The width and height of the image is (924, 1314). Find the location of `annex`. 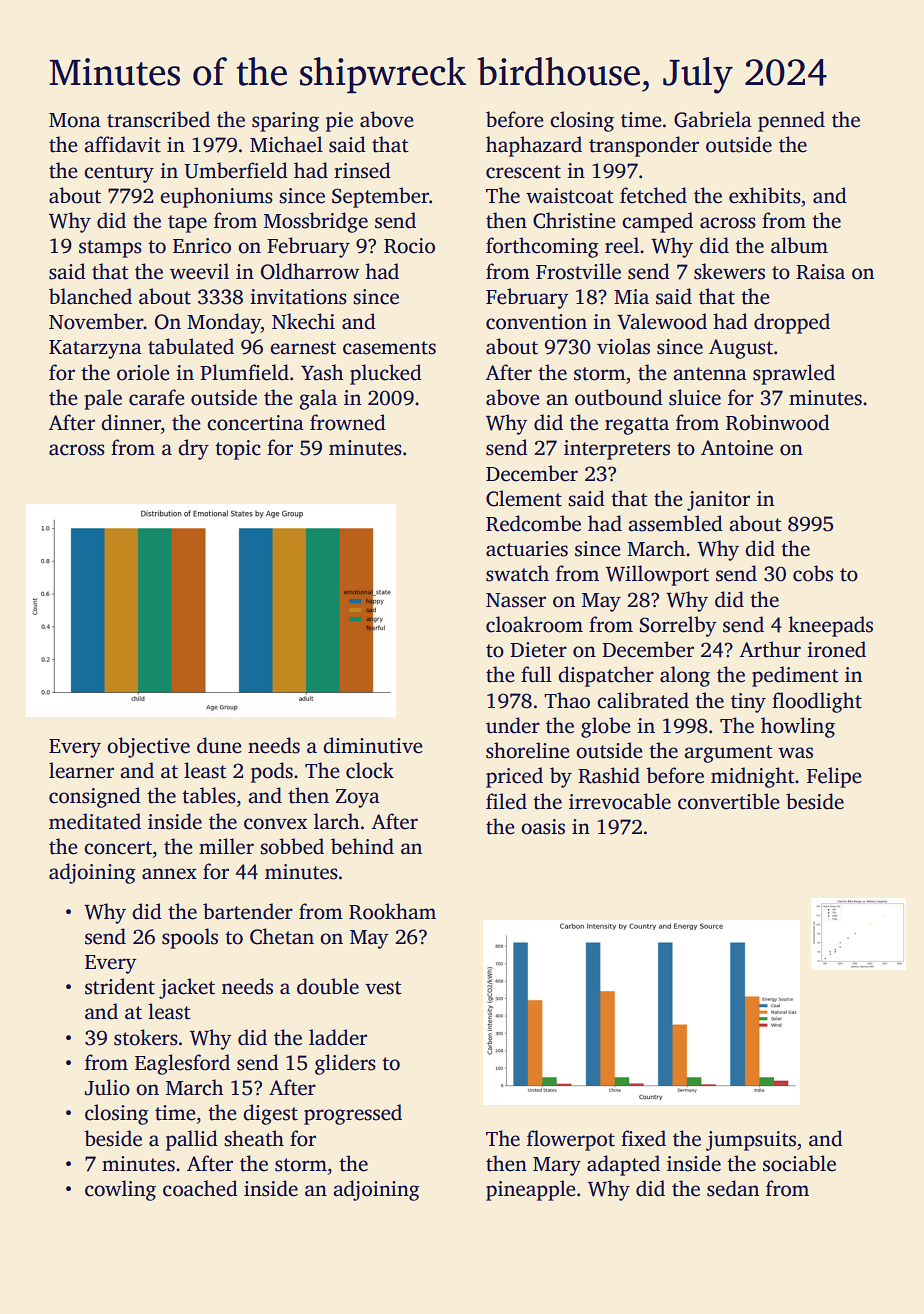

annex is located at coordinates (169, 874).
